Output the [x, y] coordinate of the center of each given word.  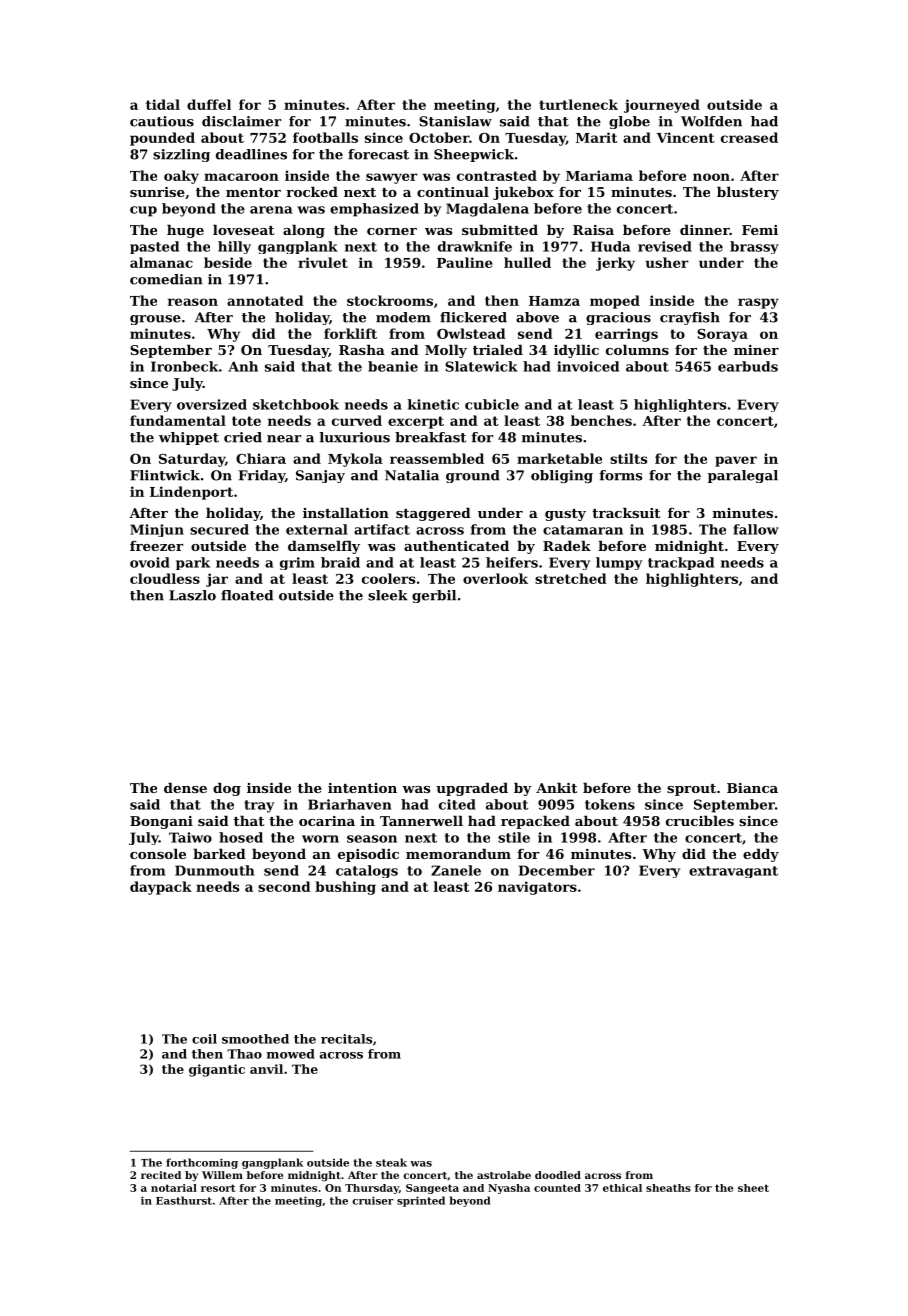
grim [297, 563]
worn [320, 839]
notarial [174, 1188]
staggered [433, 514]
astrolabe [504, 1175]
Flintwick [165, 475]
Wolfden [711, 121]
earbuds [748, 366]
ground [473, 476]
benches [601, 420]
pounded [162, 139]
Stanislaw [455, 121]
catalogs [367, 871]
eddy [761, 855]
